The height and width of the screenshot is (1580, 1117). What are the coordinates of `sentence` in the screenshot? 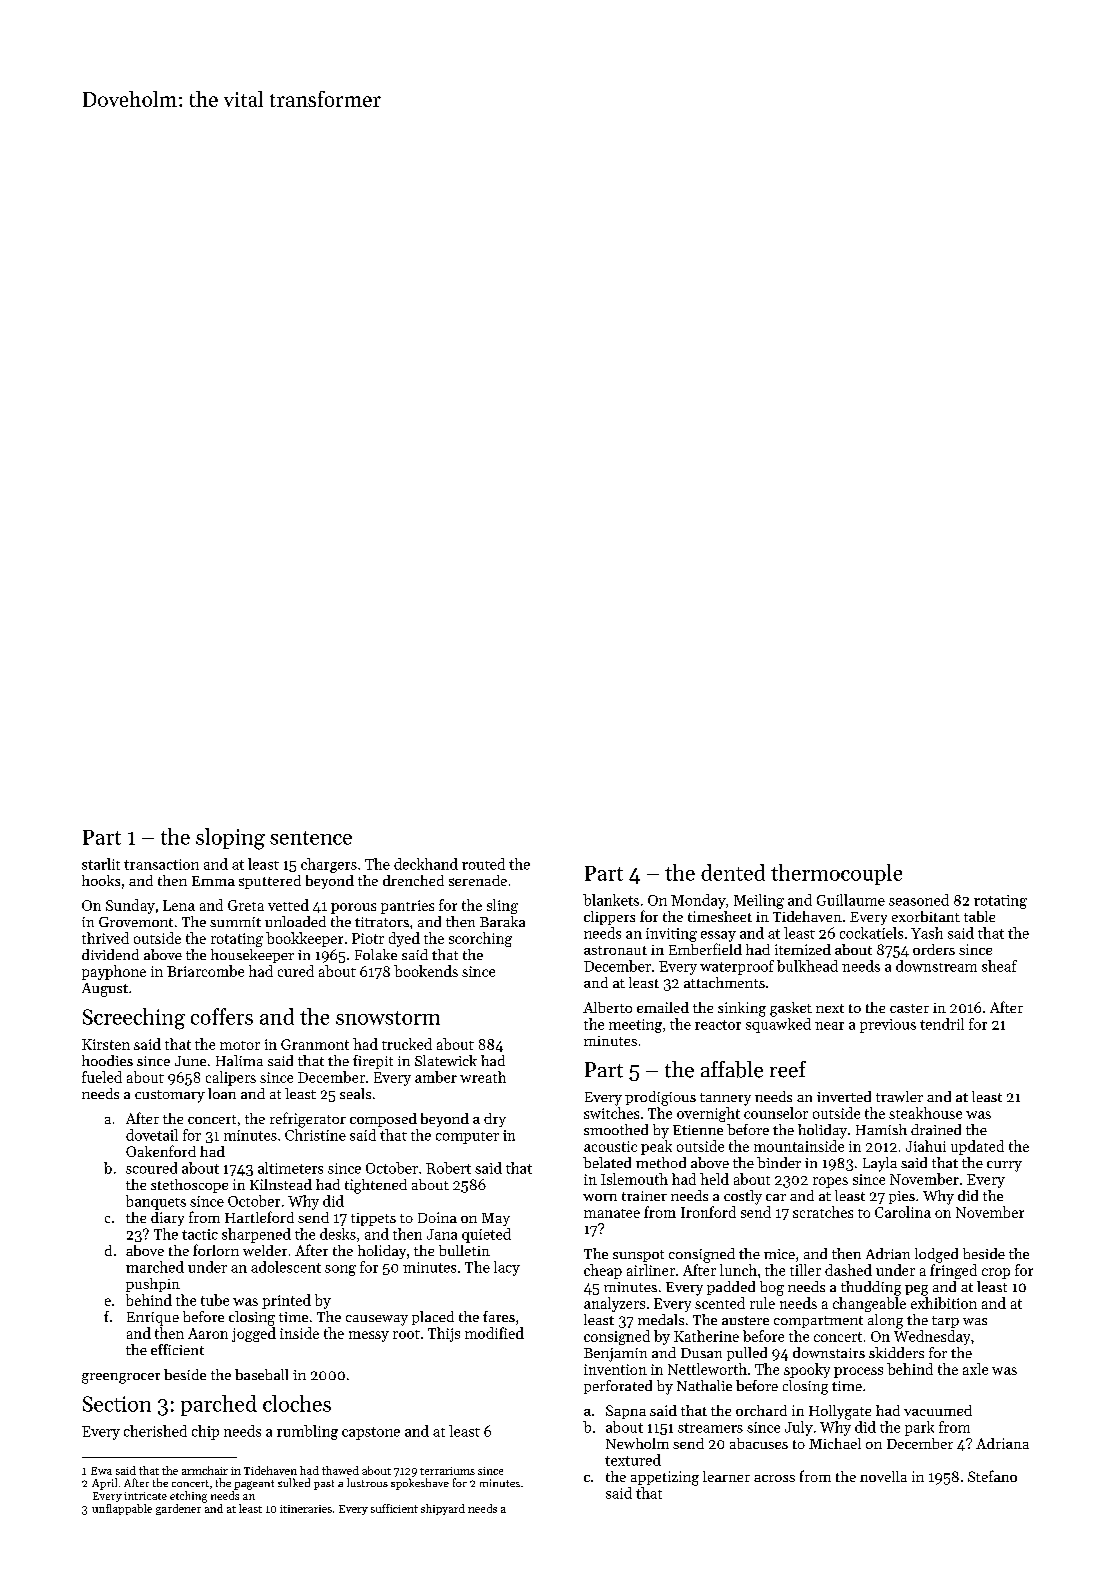 It's located at (311, 838).
